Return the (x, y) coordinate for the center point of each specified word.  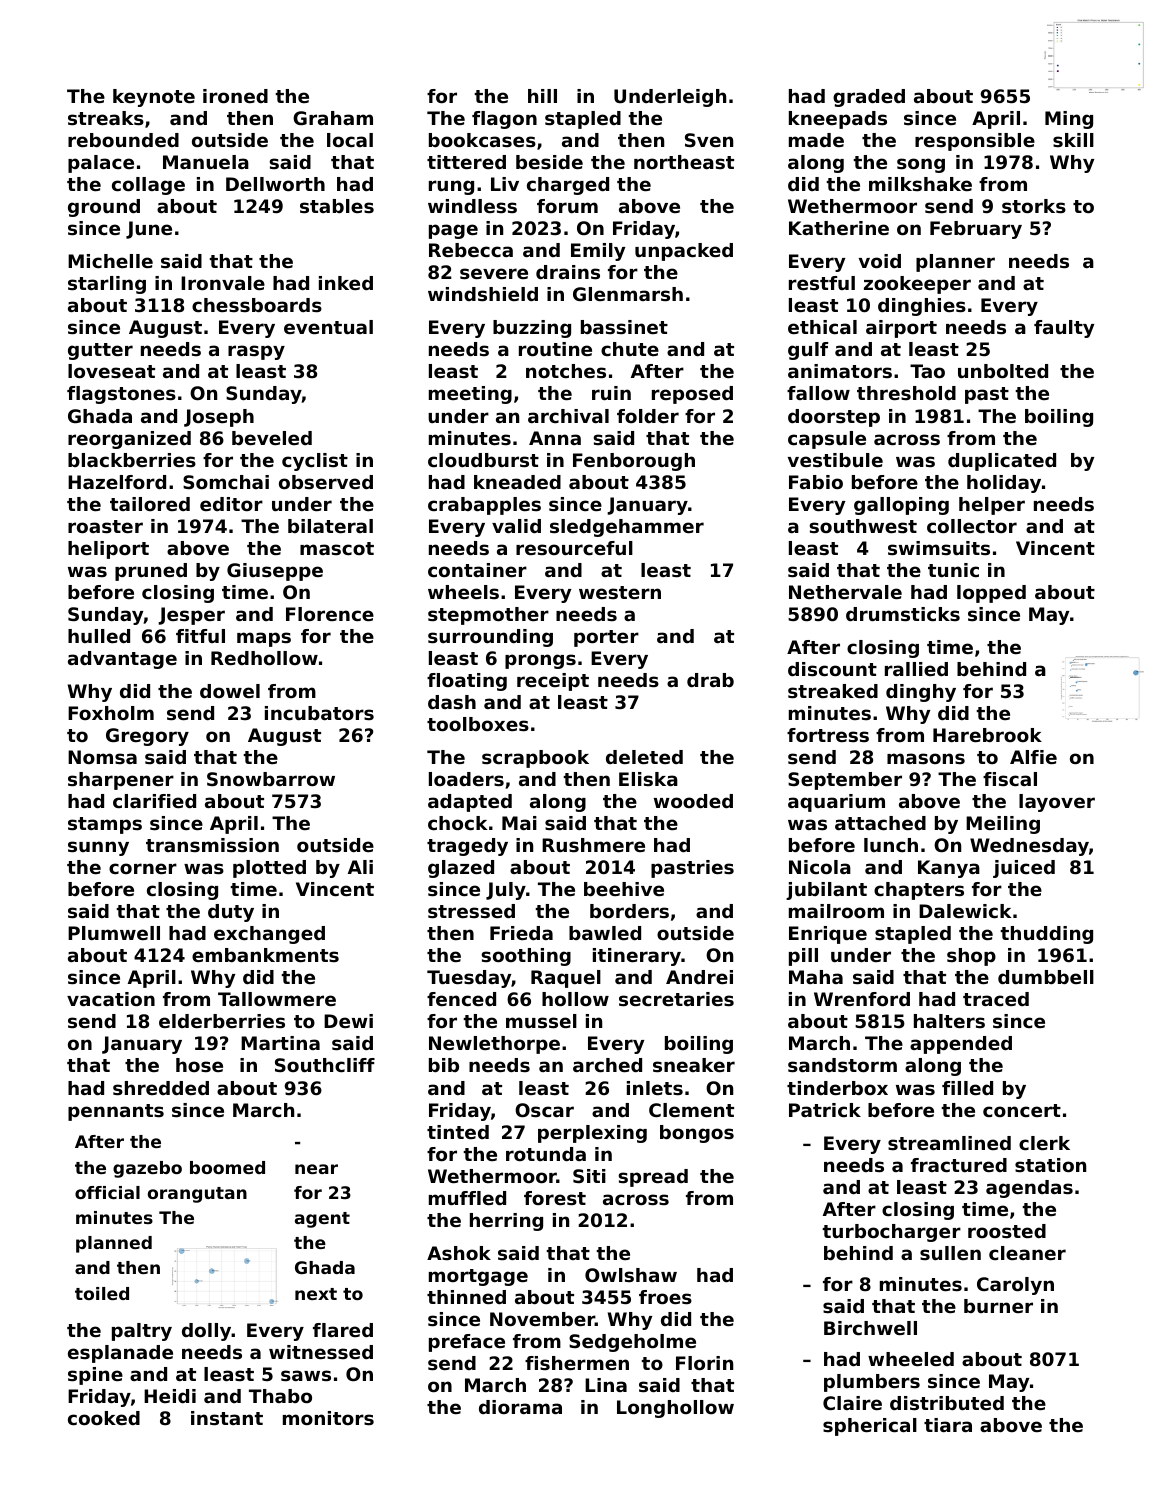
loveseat (111, 371)
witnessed (321, 1352)
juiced (1024, 869)
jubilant (826, 891)
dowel (230, 691)
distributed (947, 1403)
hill (542, 96)
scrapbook (535, 759)
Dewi (348, 1021)
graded (869, 98)
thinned (466, 1297)
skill (1073, 140)
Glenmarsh (628, 294)
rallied (916, 669)
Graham (333, 118)
